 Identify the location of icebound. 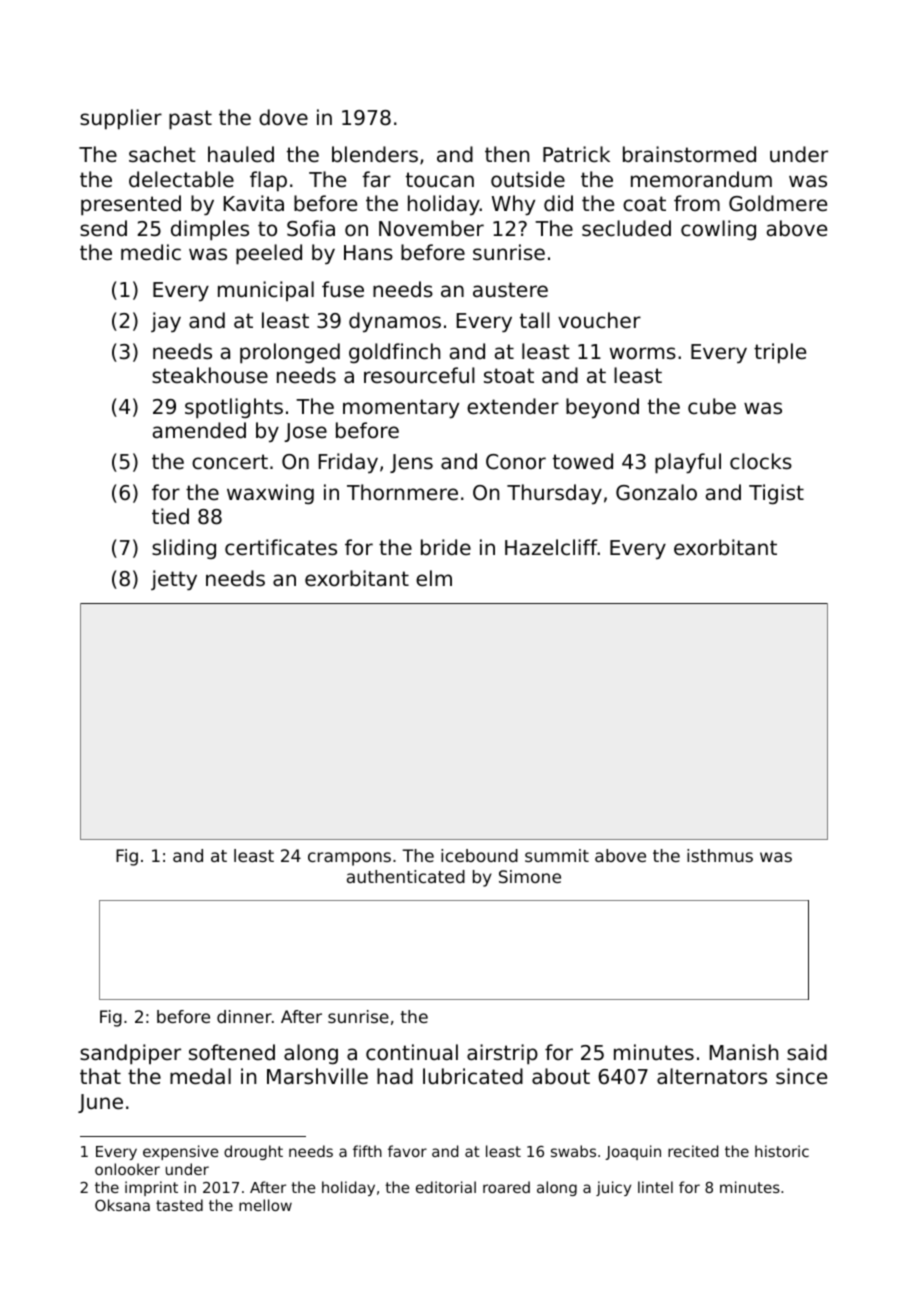
(479, 855).
